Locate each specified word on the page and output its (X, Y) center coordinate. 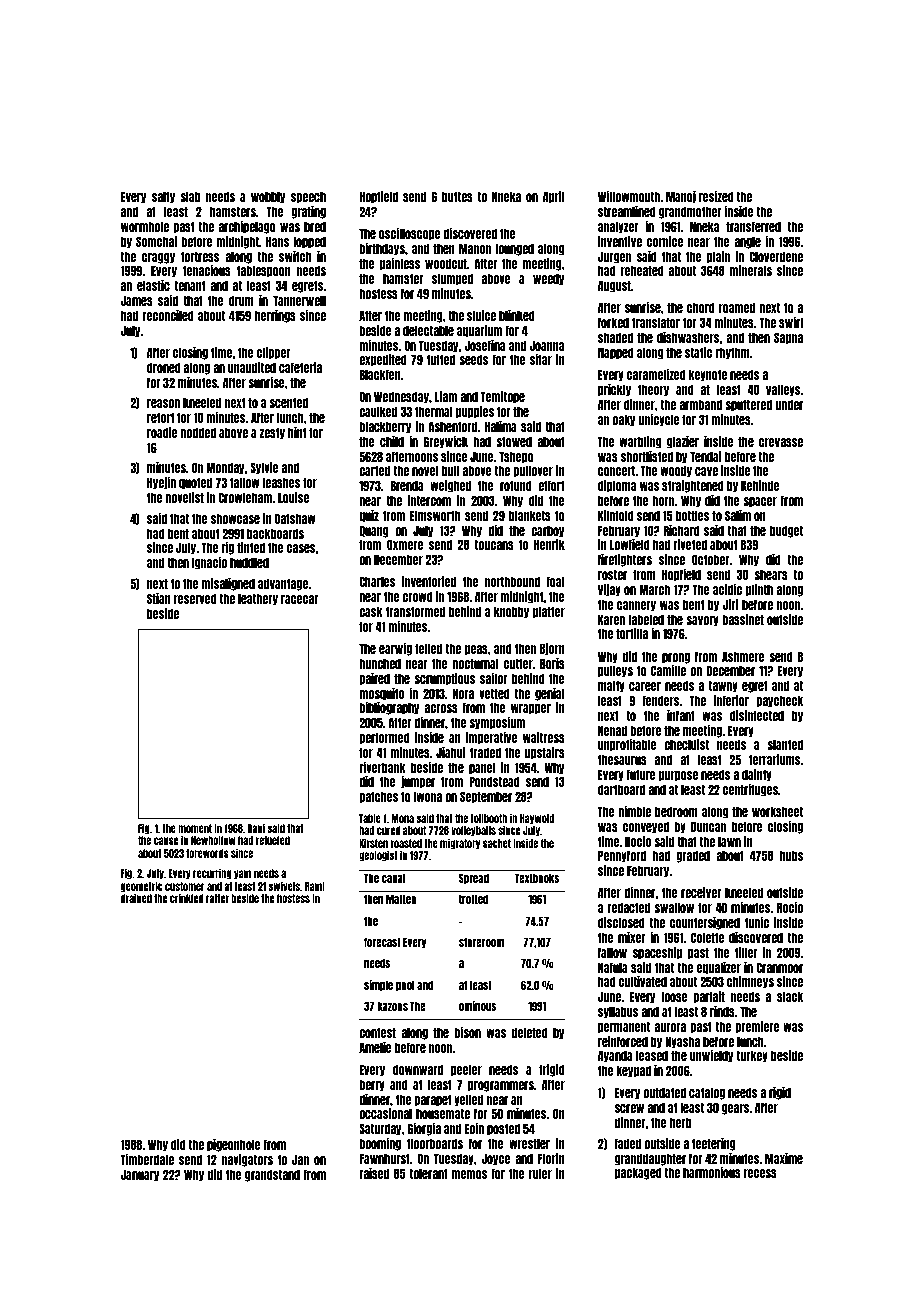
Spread (474, 879)
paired (374, 679)
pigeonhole (234, 1145)
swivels (284, 886)
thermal (434, 411)
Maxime (784, 1158)
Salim (738, 515)
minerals (751, 270)
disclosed (621, 922)
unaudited (252, 367)
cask (371, 611)
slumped (452, 279)
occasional (385, 1113)
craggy (158, 258)
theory (653, 390)
